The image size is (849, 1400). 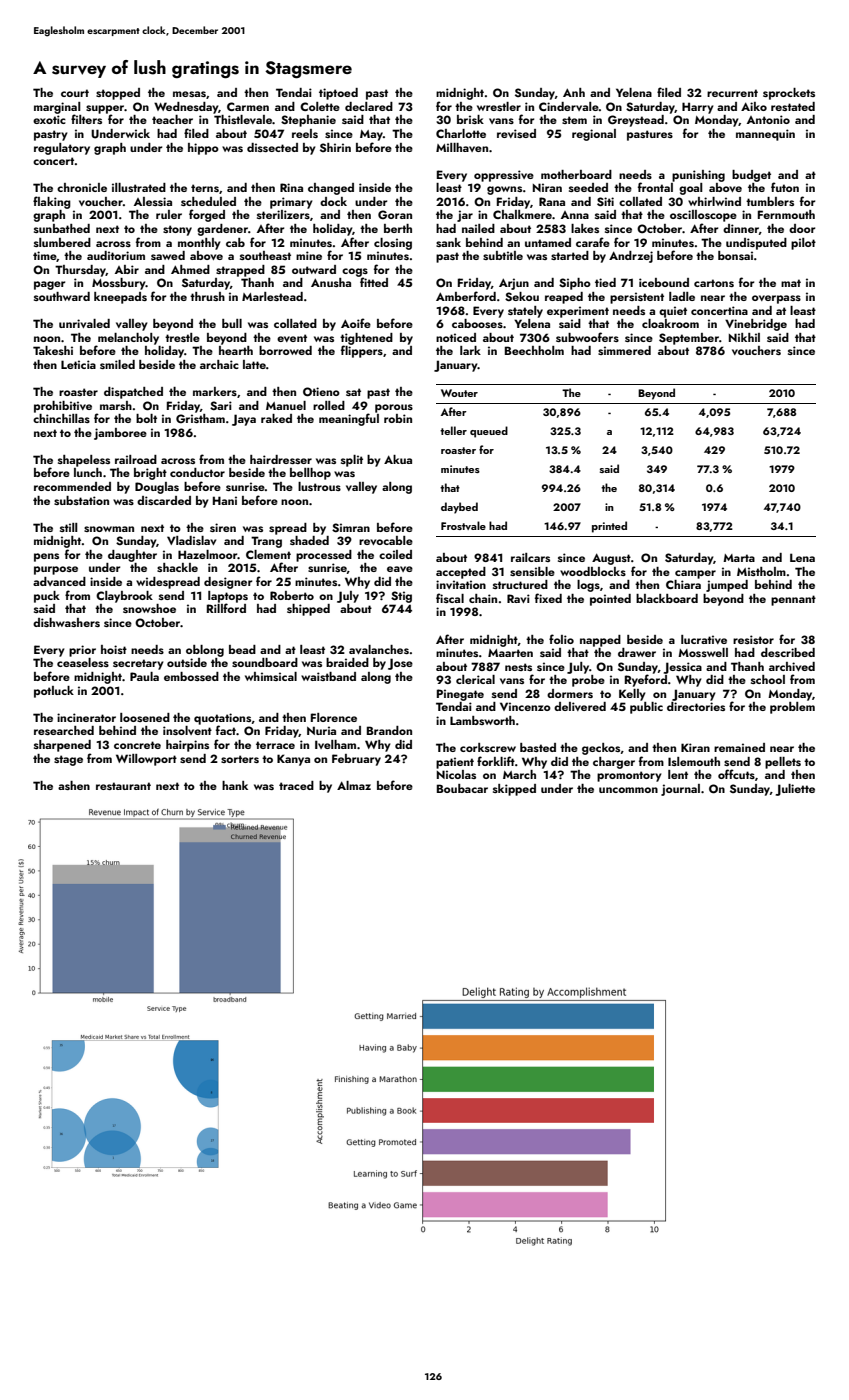 What do you see at coordinates (338, 94) in the screenshot?
I see `tiptoed` at bounding box center [338, 94].
